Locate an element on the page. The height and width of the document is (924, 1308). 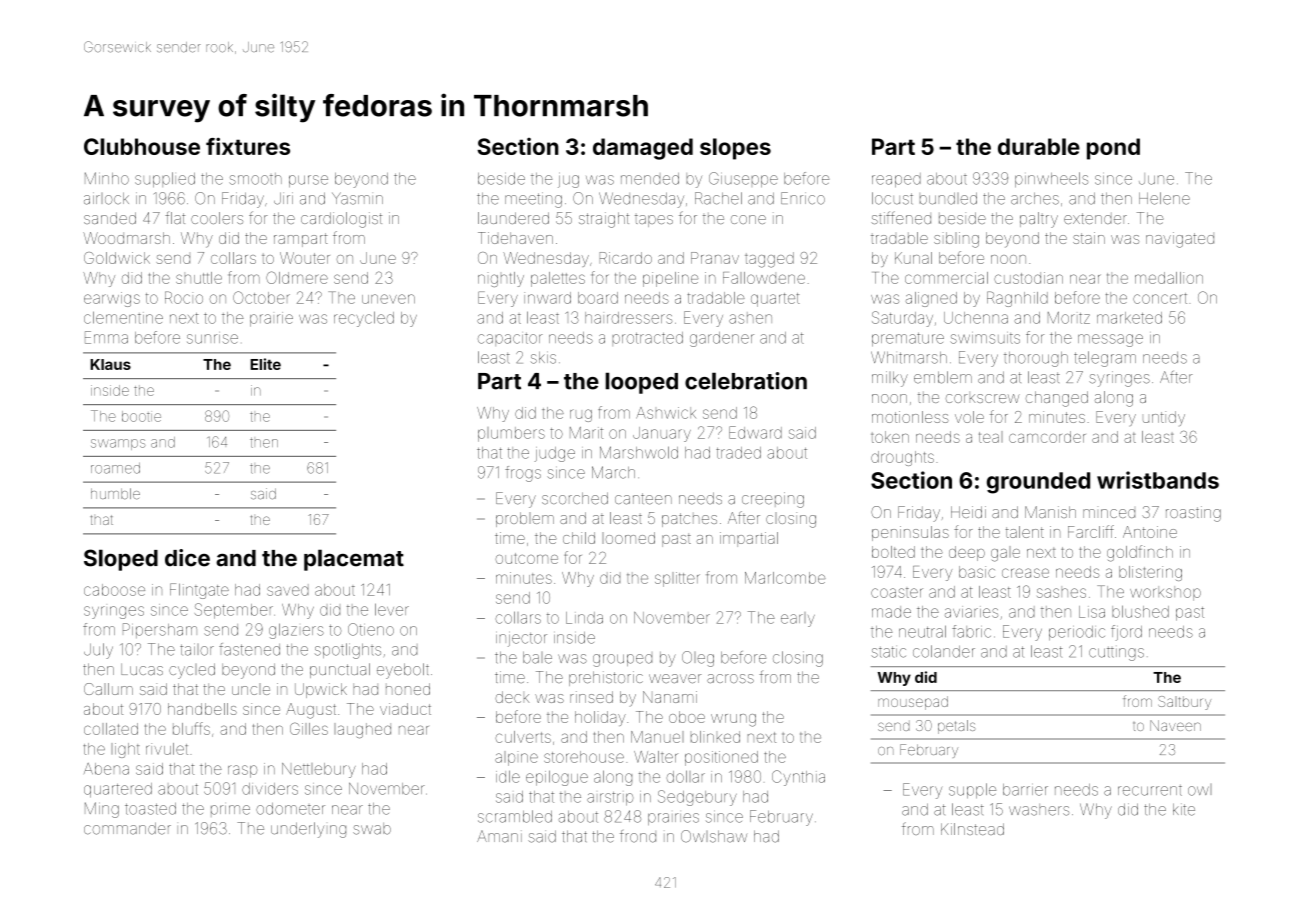
dice is located at coordinates (187, 558).
